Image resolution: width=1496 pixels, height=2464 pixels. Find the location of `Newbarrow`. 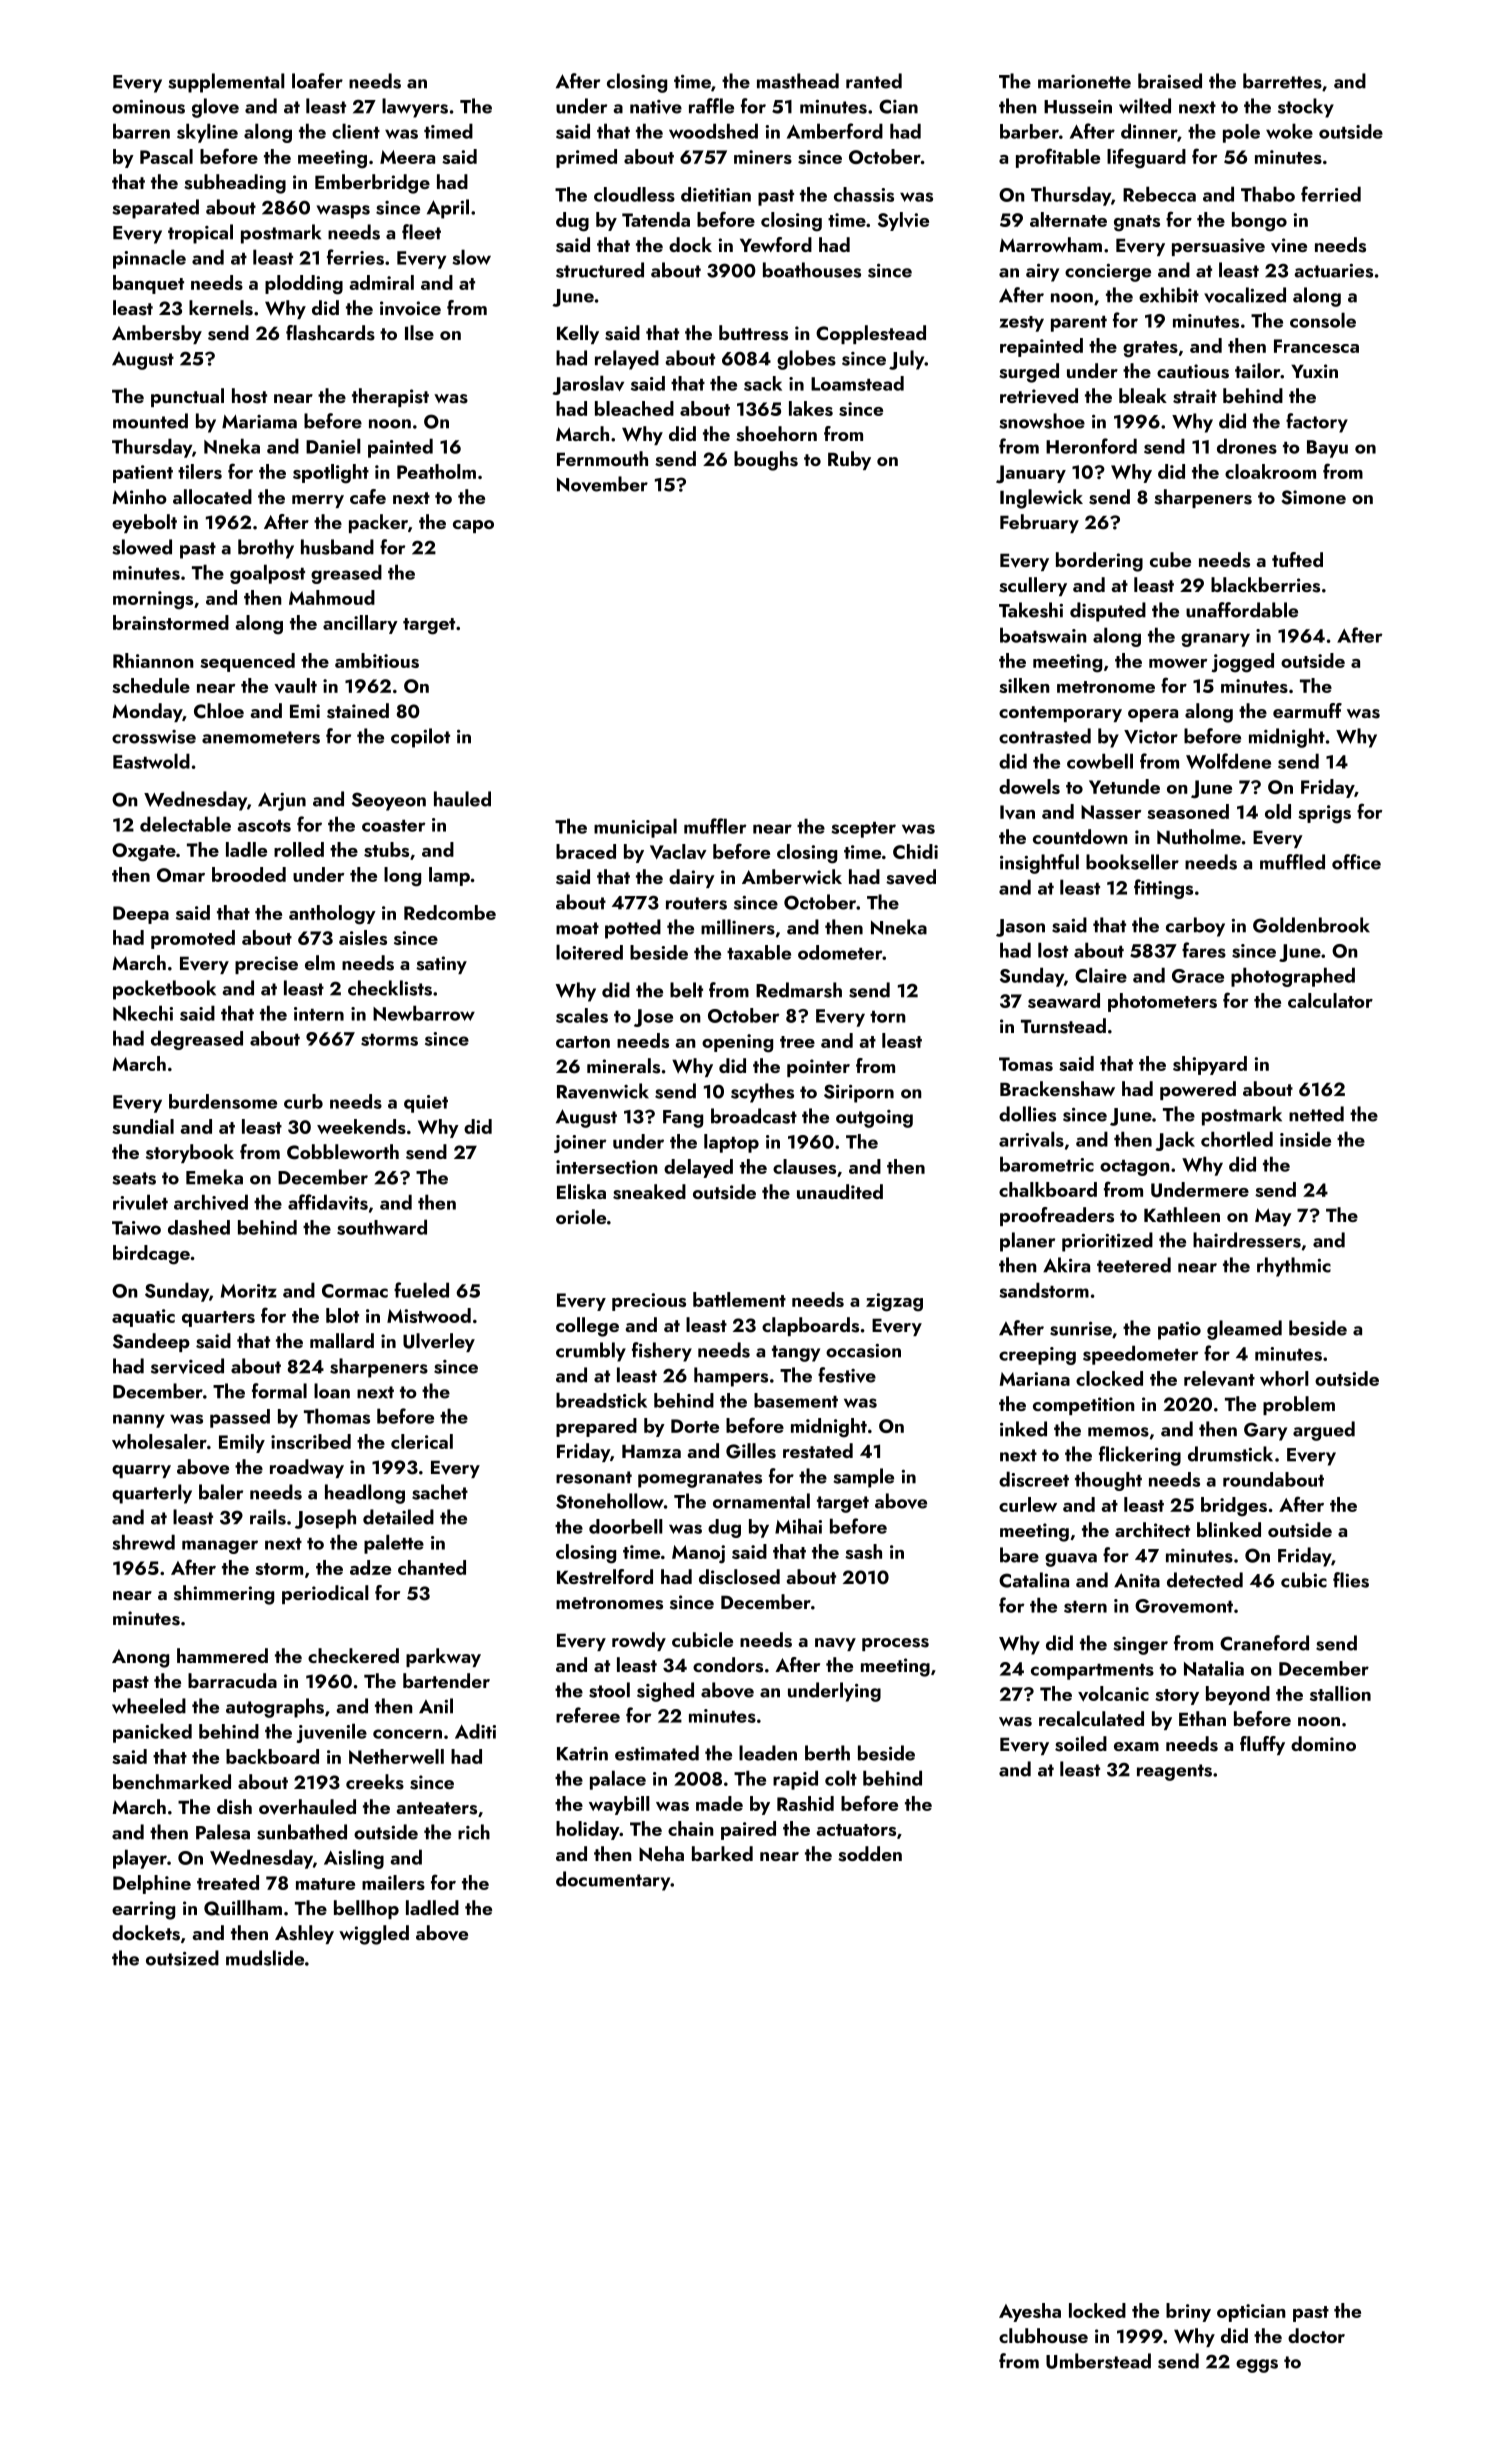

Newbarrow is located at coordinates (424, 1013).
